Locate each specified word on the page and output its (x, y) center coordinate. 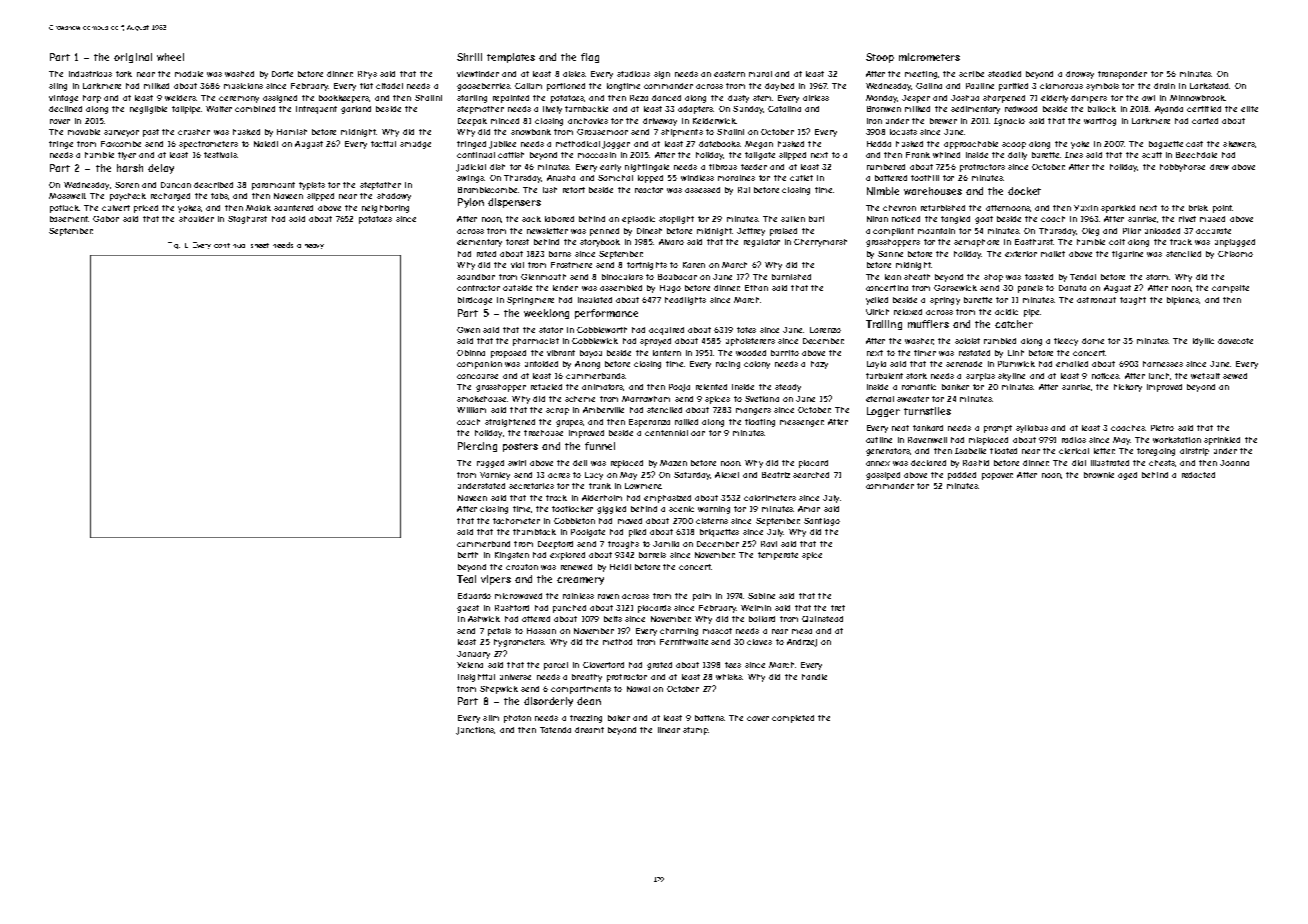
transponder (1122, 75)
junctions (475, 731)
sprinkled (1222, 441)
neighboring (385, 209)
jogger (616, 145)
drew (1219, 167)
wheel (170, 57)
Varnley (495, 476)
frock (556, 498)
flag (590, 58)
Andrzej (802, 643)
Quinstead (822, 619)
